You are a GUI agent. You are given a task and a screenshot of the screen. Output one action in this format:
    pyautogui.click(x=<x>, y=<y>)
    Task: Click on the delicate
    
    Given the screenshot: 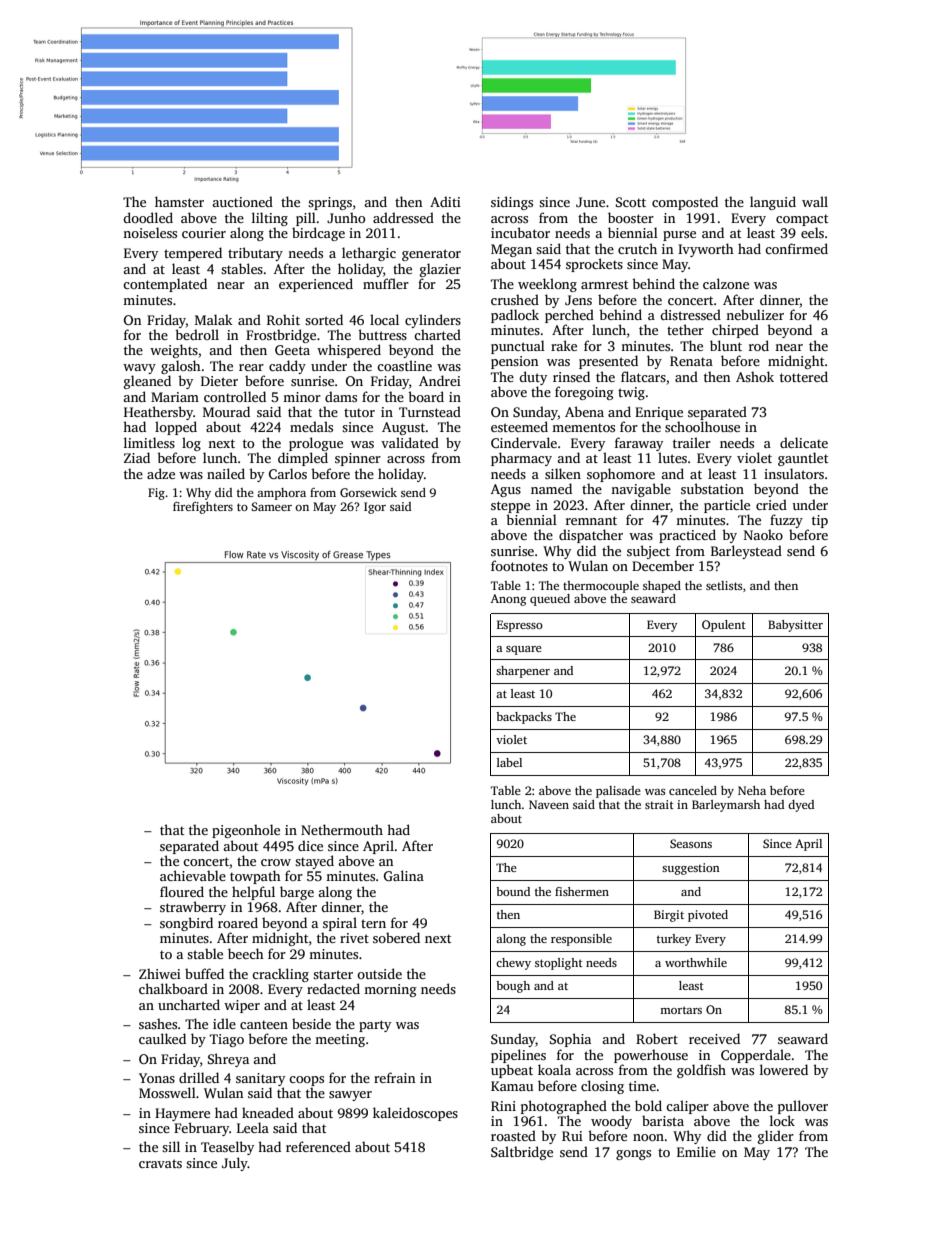 What is the action you would take?
    pyautogui.click(x=804, y=442)
